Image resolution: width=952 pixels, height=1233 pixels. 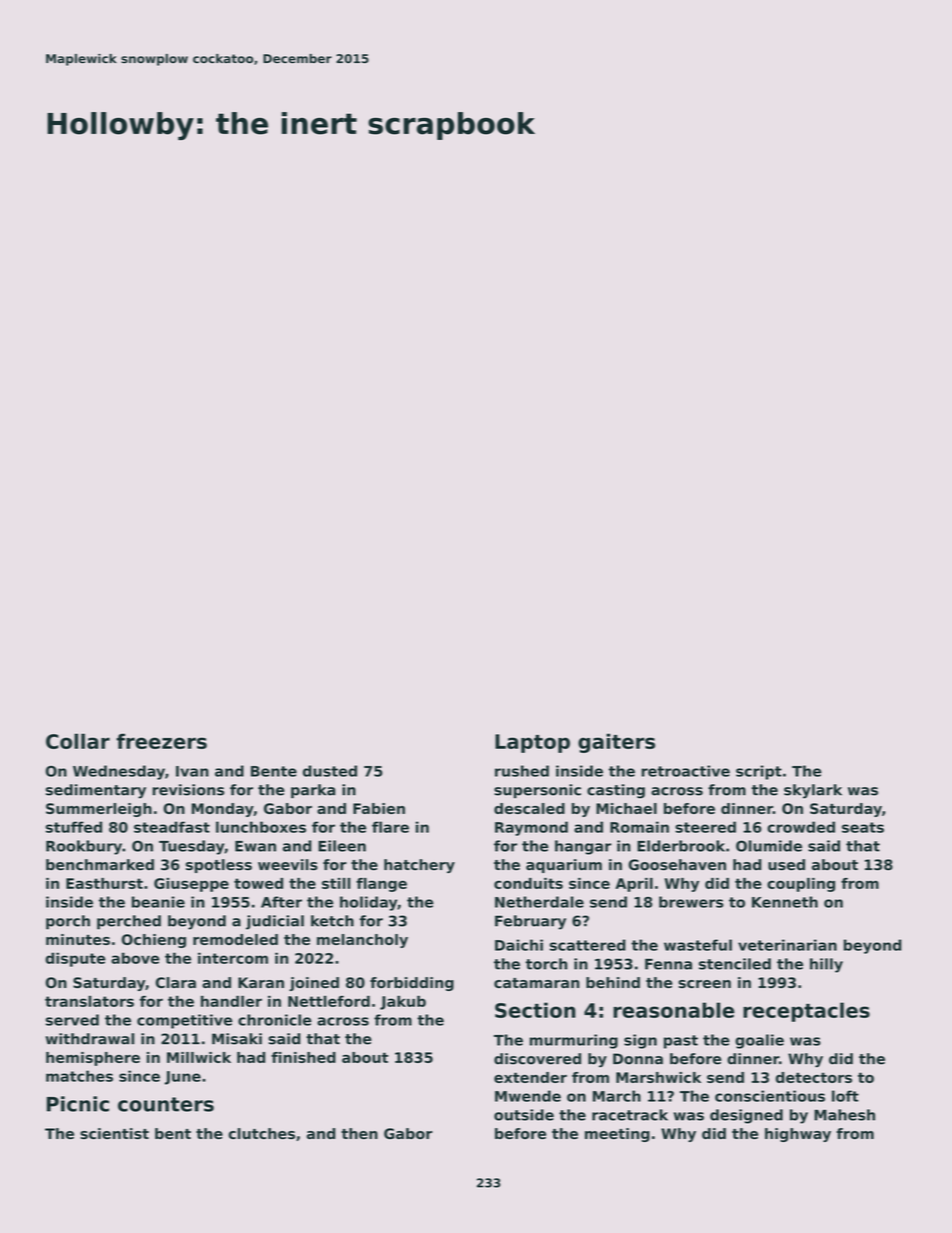 What do you see at coordinates (183, 1078) in the screenshot?
I see `June` at bounding box center [183, 1078].
